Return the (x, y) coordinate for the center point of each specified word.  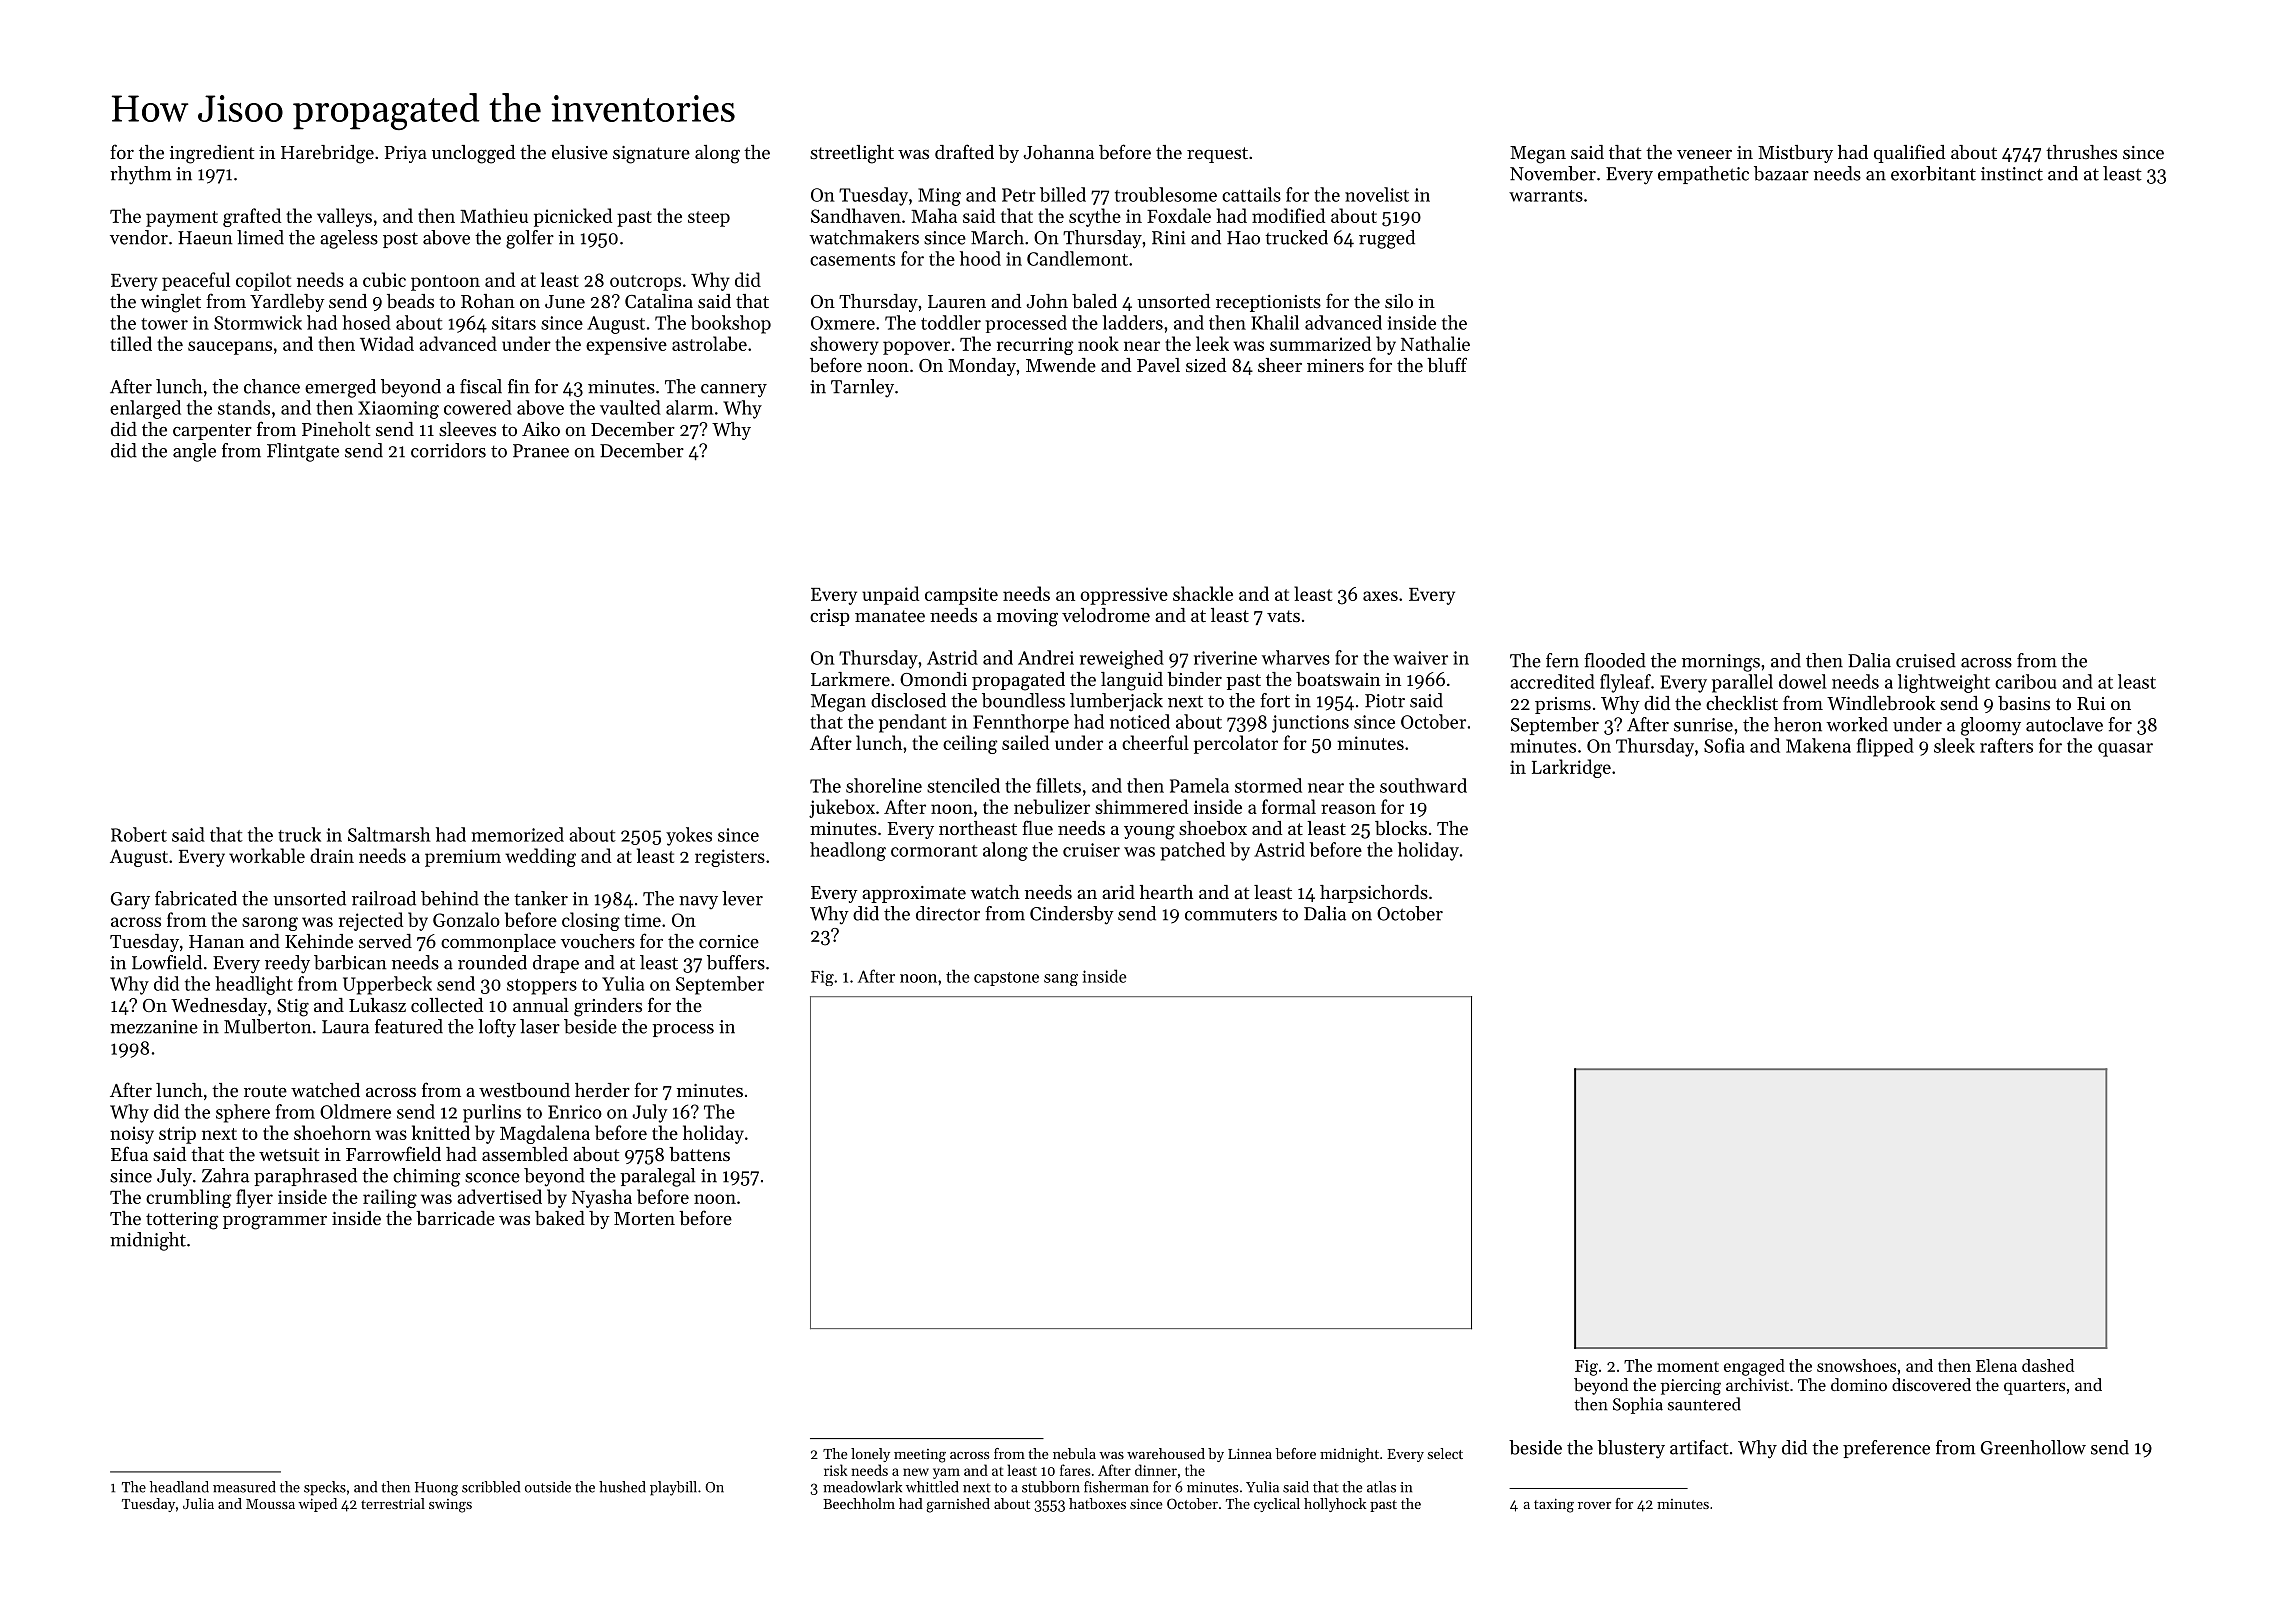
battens (699, 1154)
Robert (139, 834)
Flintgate (303, 452)
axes (1380, 596)
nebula (1074, 1453)
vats (1283, 616)
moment (1688, 1366)
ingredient (212, 154)
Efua (129, 1153)
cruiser (1091, 850)
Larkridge (1571, 768)
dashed (2048, 1365)
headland (179, 1487)
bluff (1447, 364)
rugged (1387, 239)
